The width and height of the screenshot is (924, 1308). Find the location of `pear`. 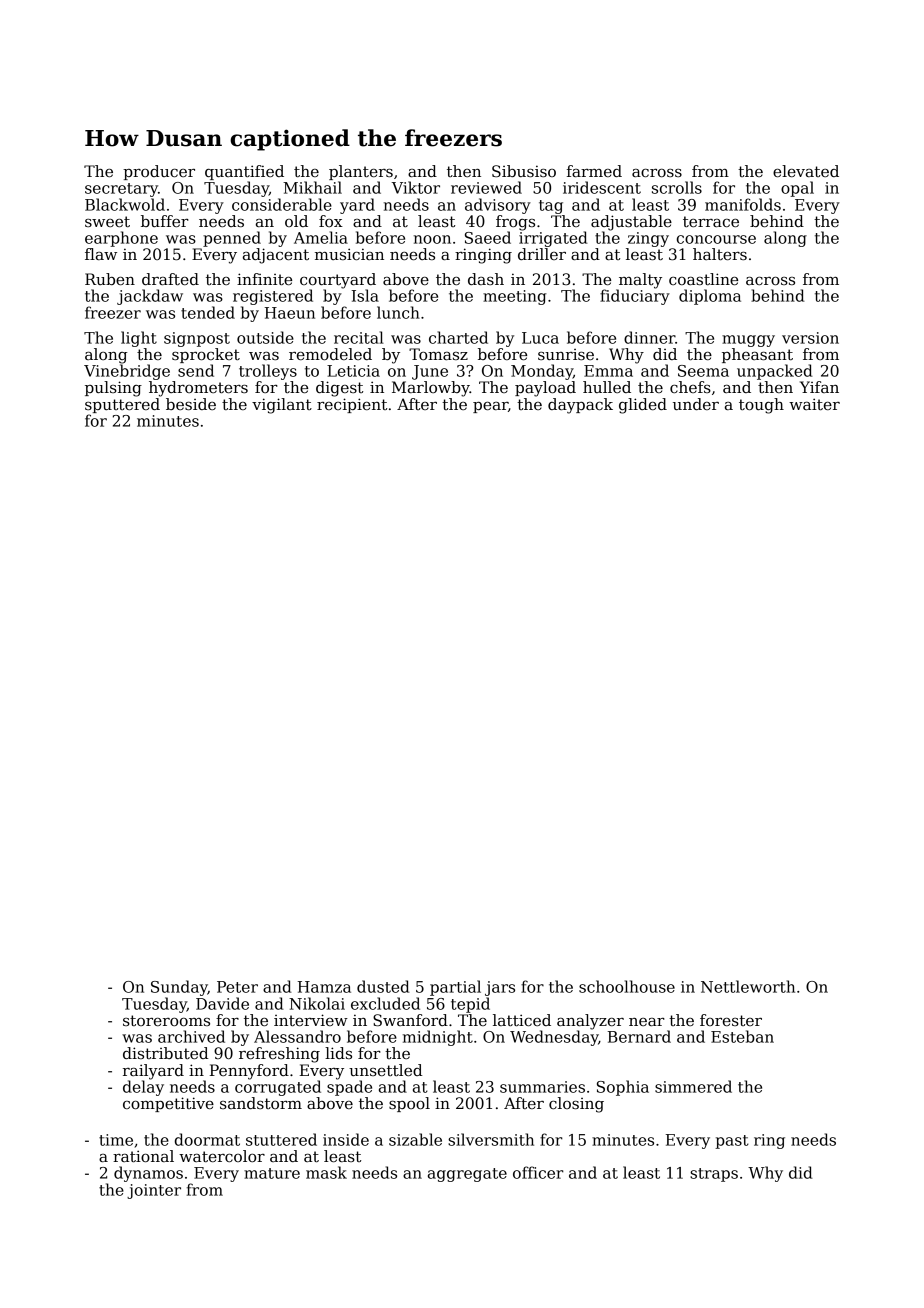

pear is located at coordinates (490, 407).
